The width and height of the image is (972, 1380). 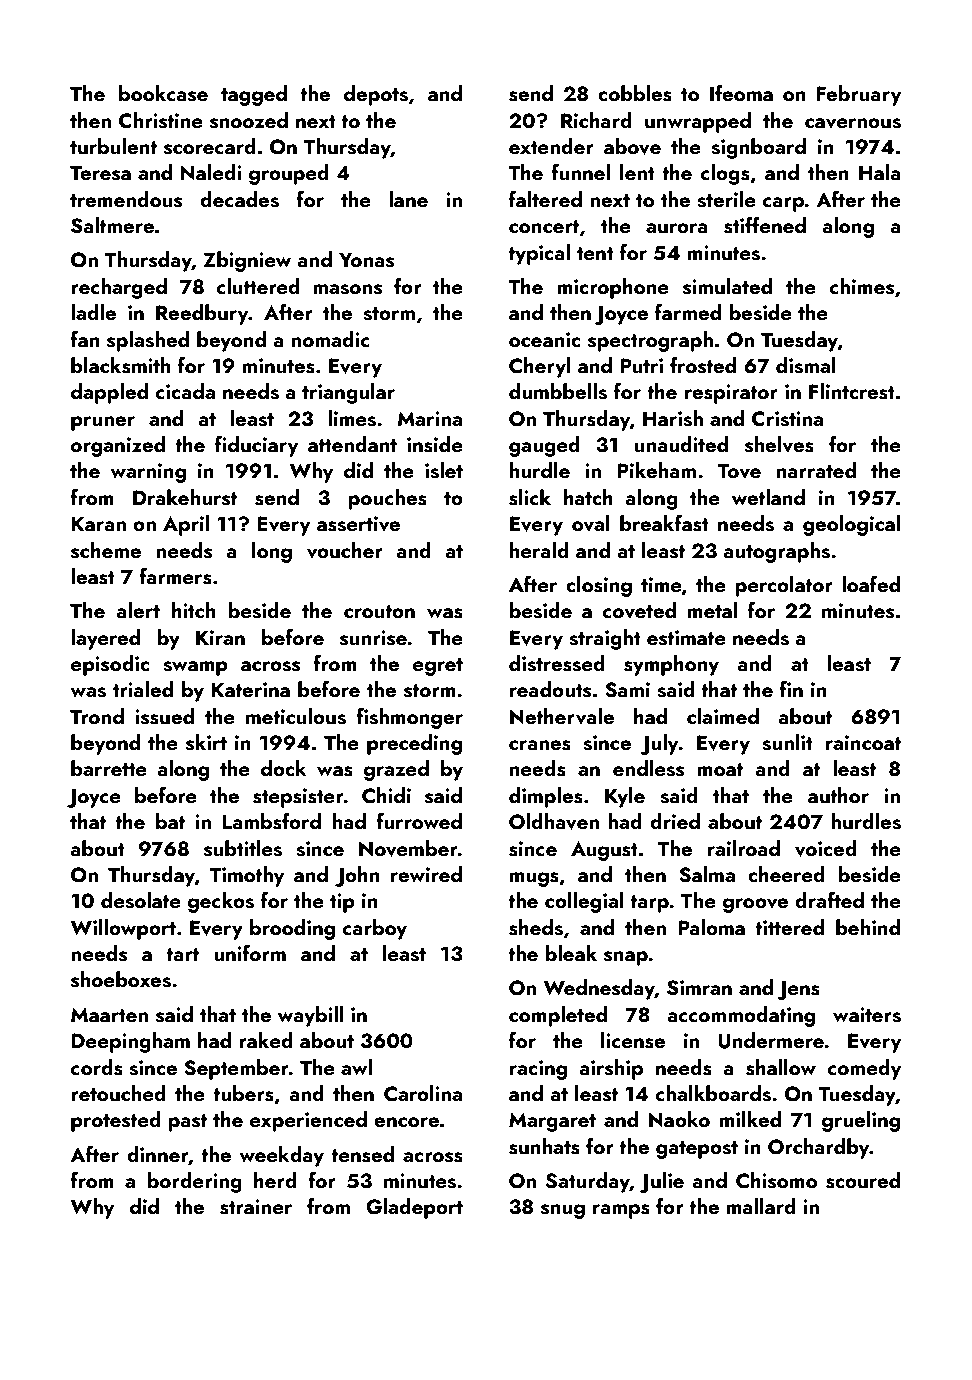 What do you see at coordinates (635, 93) in the image?
I see `cobbles` at bounding box center [635, 93].
